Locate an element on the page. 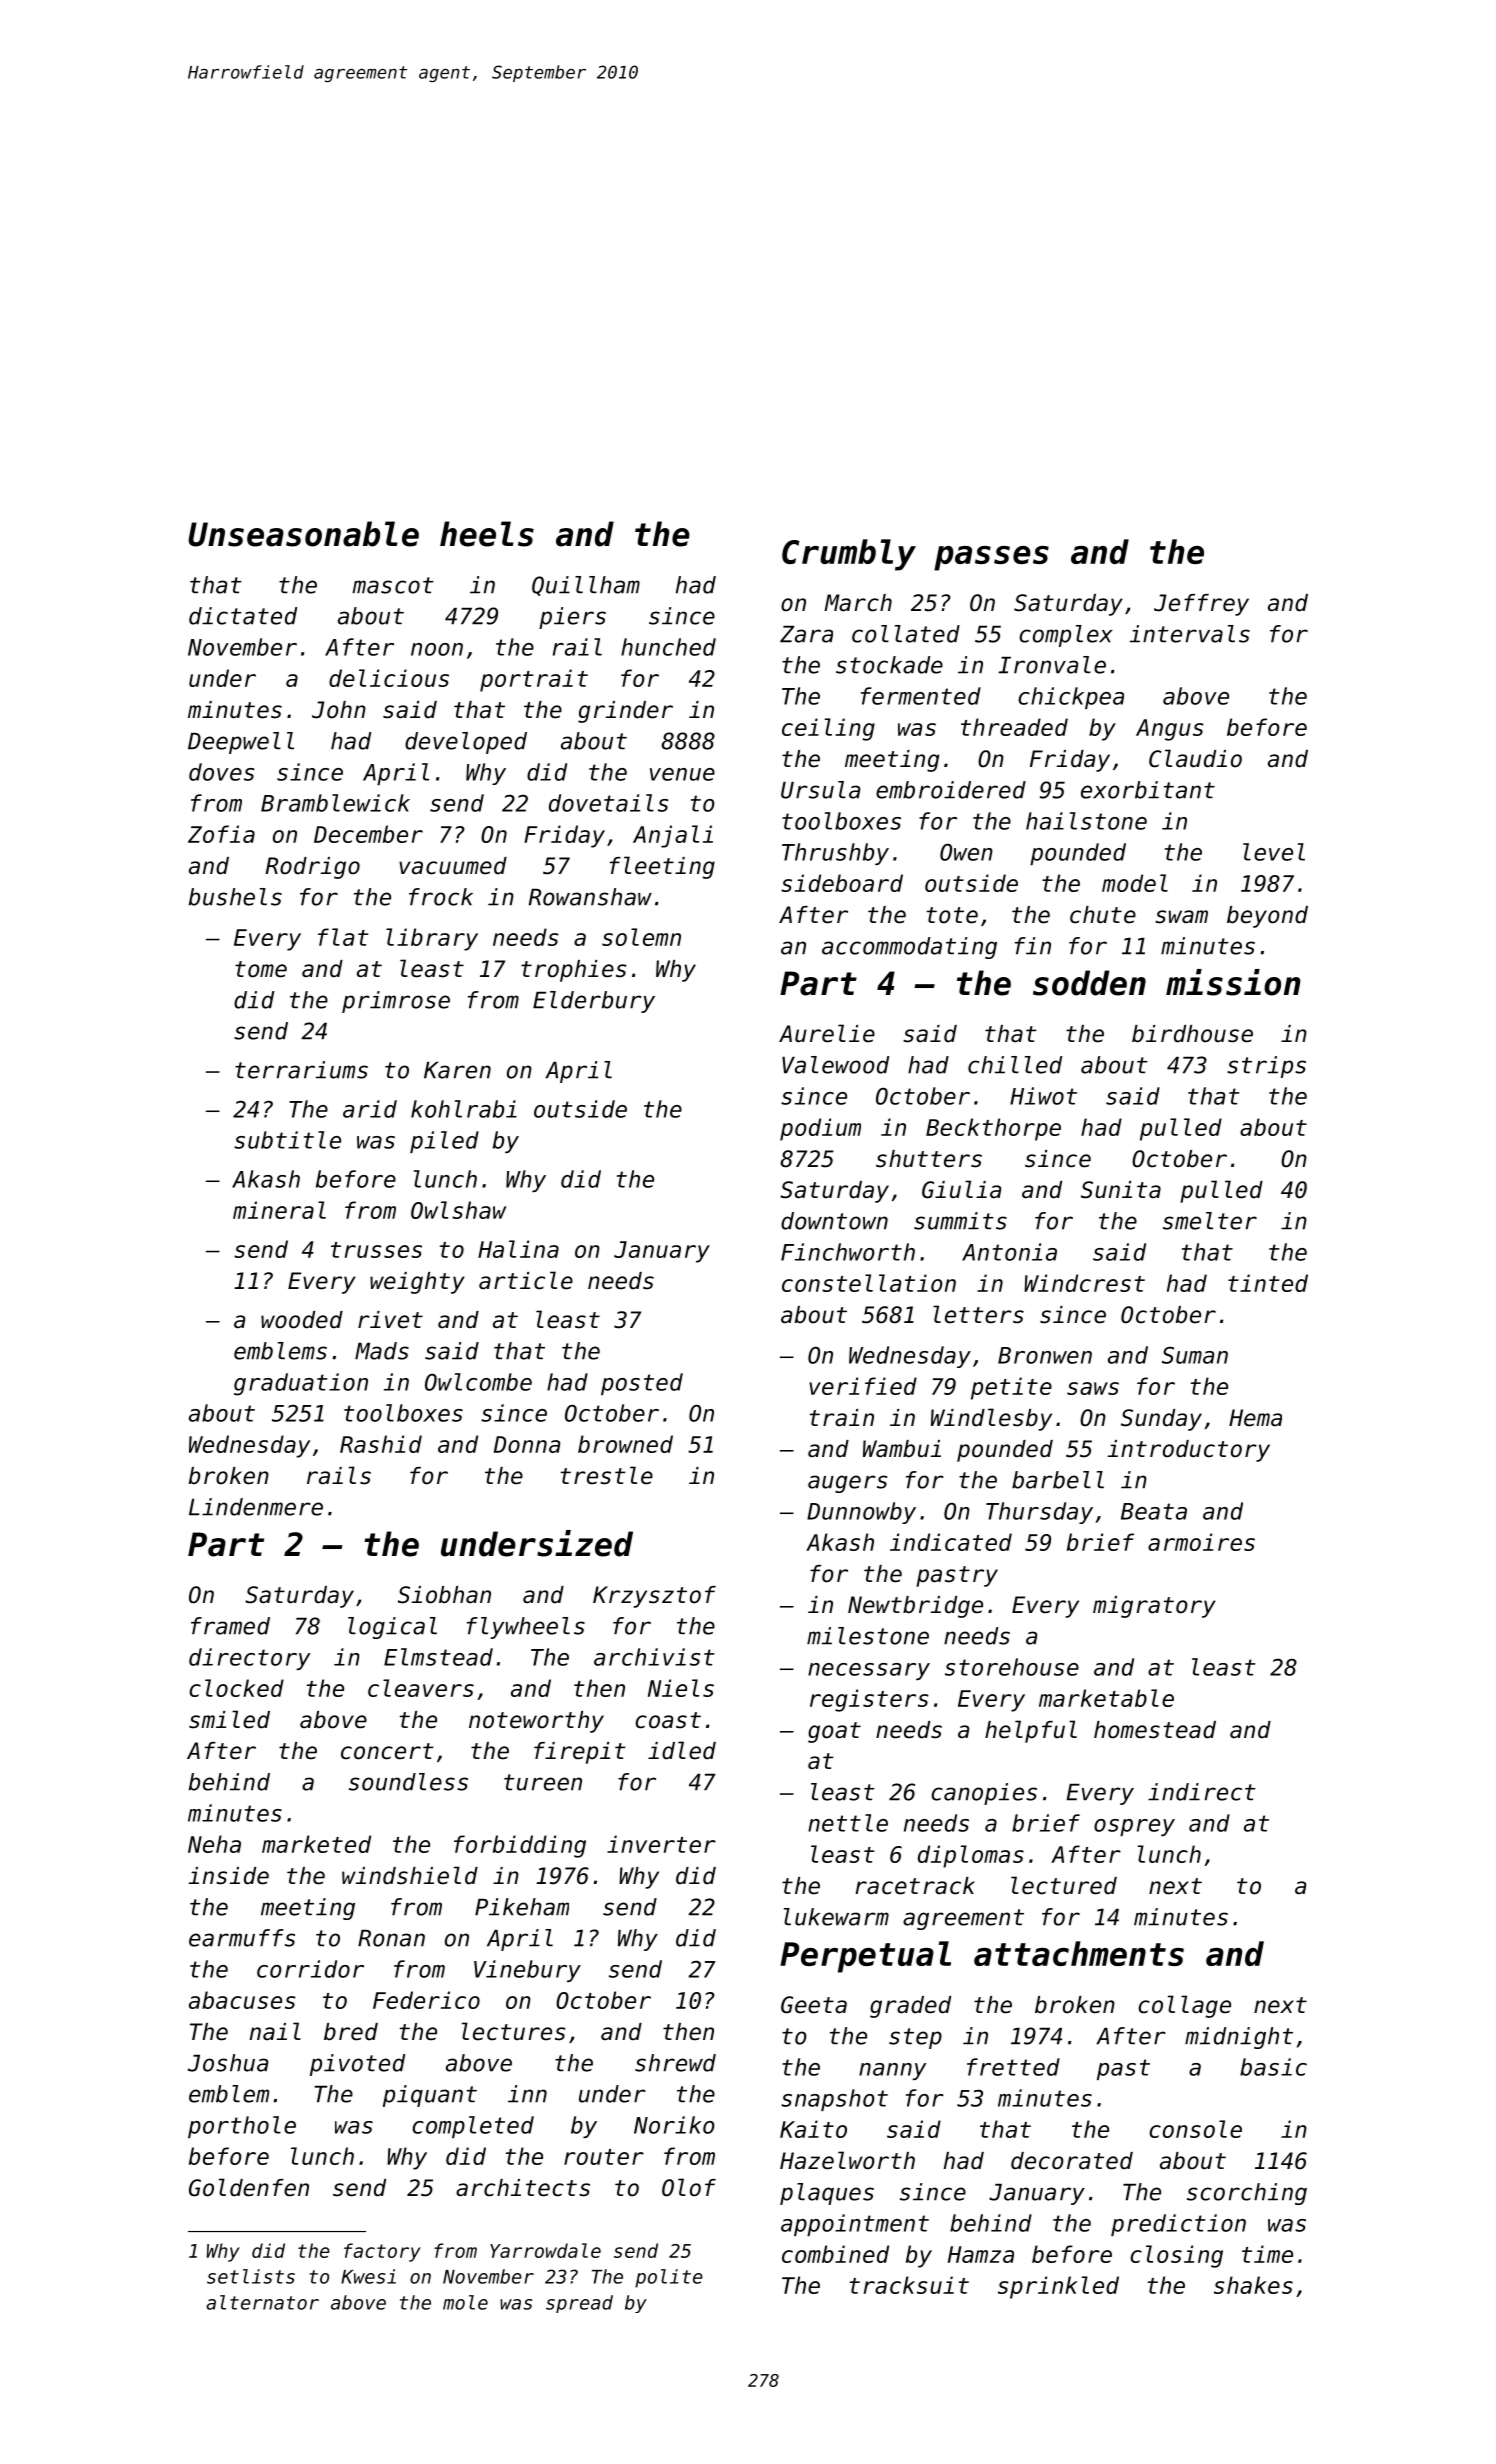 This image has height=2464, width=1496. shakes is located at coordinates (1253, 2285).
